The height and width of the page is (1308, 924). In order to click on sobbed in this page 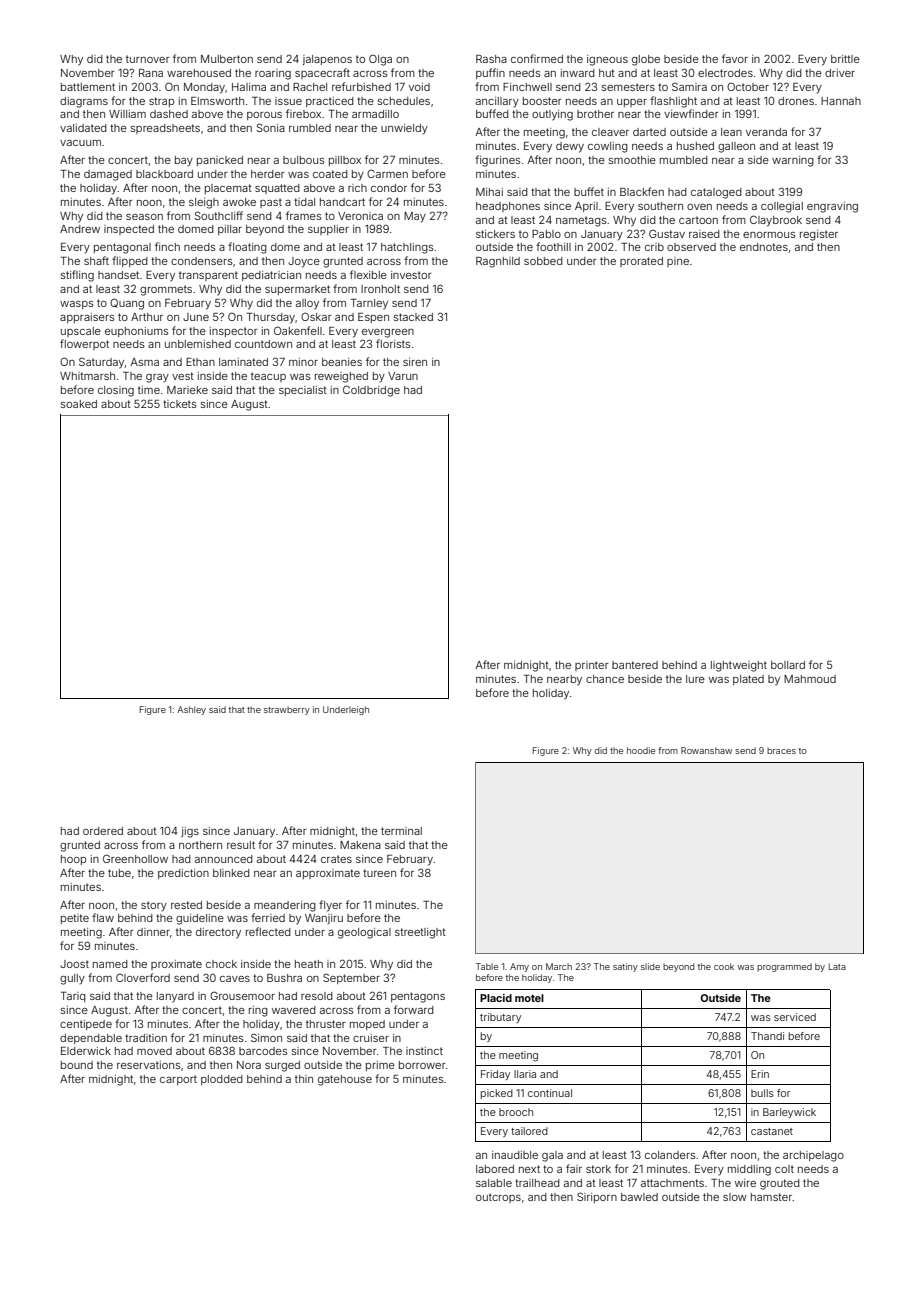, I will do `click(543, 261)`.
